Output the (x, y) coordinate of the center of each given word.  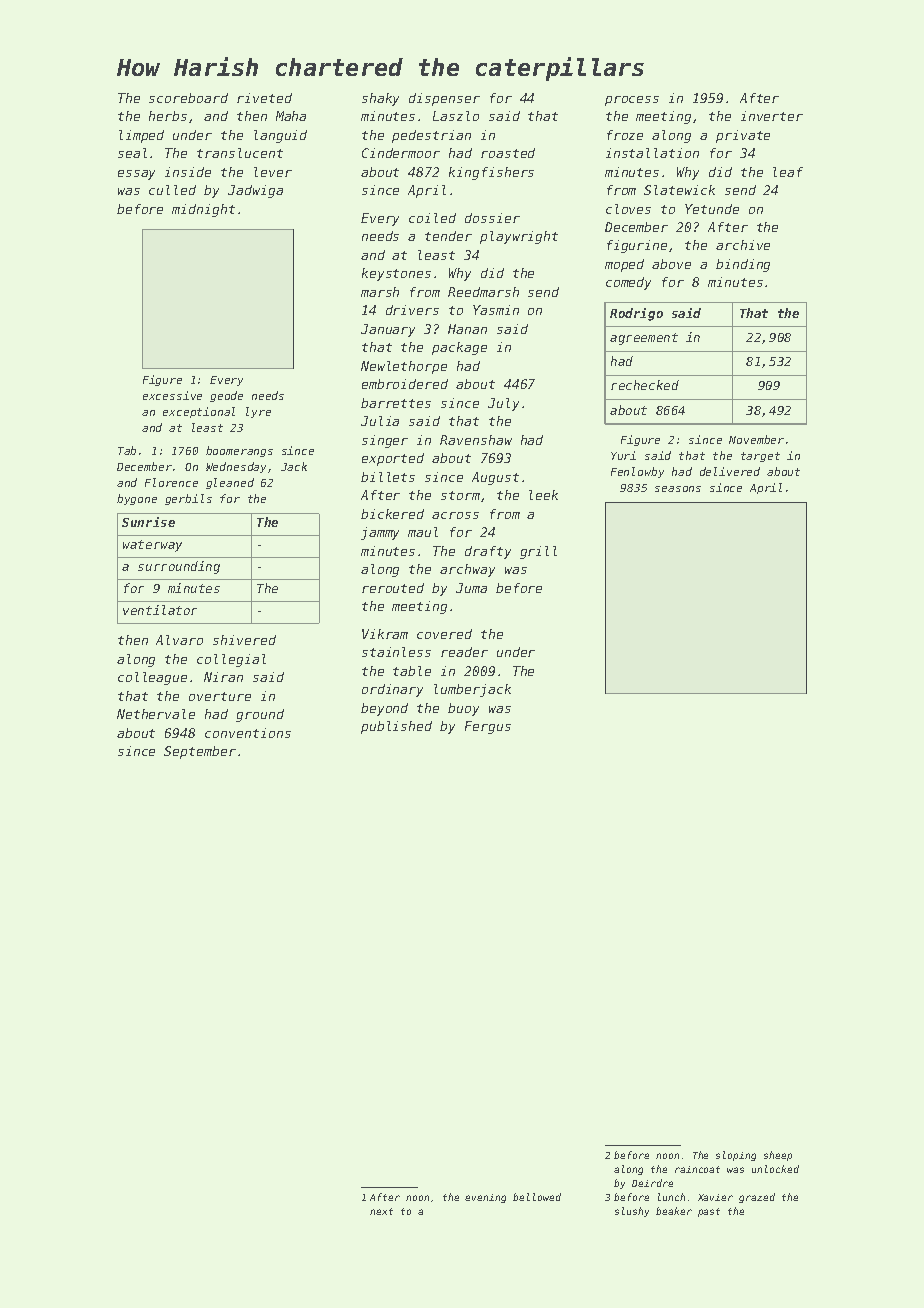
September (200, 752)
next (381, 1211)
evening (485, 1198)
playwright (519, 237)
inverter (772, 116)
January (388, 330)
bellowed (537, 1197)
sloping (736, 1156)
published (396, 727)
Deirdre (652, 1183)
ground (260, 715)
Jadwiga (255, 191)
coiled (432, 218)
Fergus (488, 727)
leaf (788, 172)
